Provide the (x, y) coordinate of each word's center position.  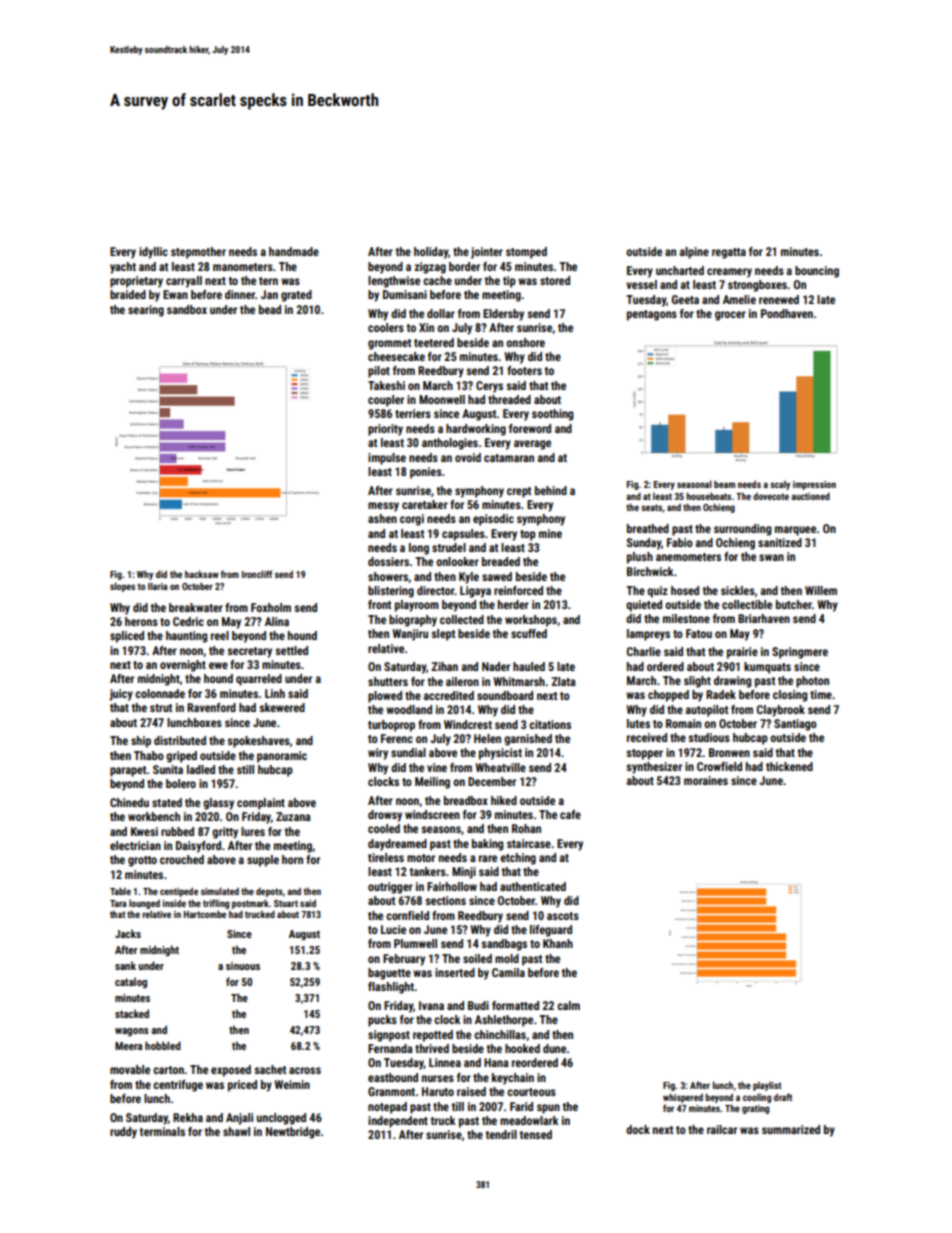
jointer (487, 253)
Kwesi (144, 831)
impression (814, 485)
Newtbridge (293, 1133)
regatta (729, 253)
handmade (294, 251)
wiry (378, 754)
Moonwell (442, 399)
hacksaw (202, 574)
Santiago (795, 725)
